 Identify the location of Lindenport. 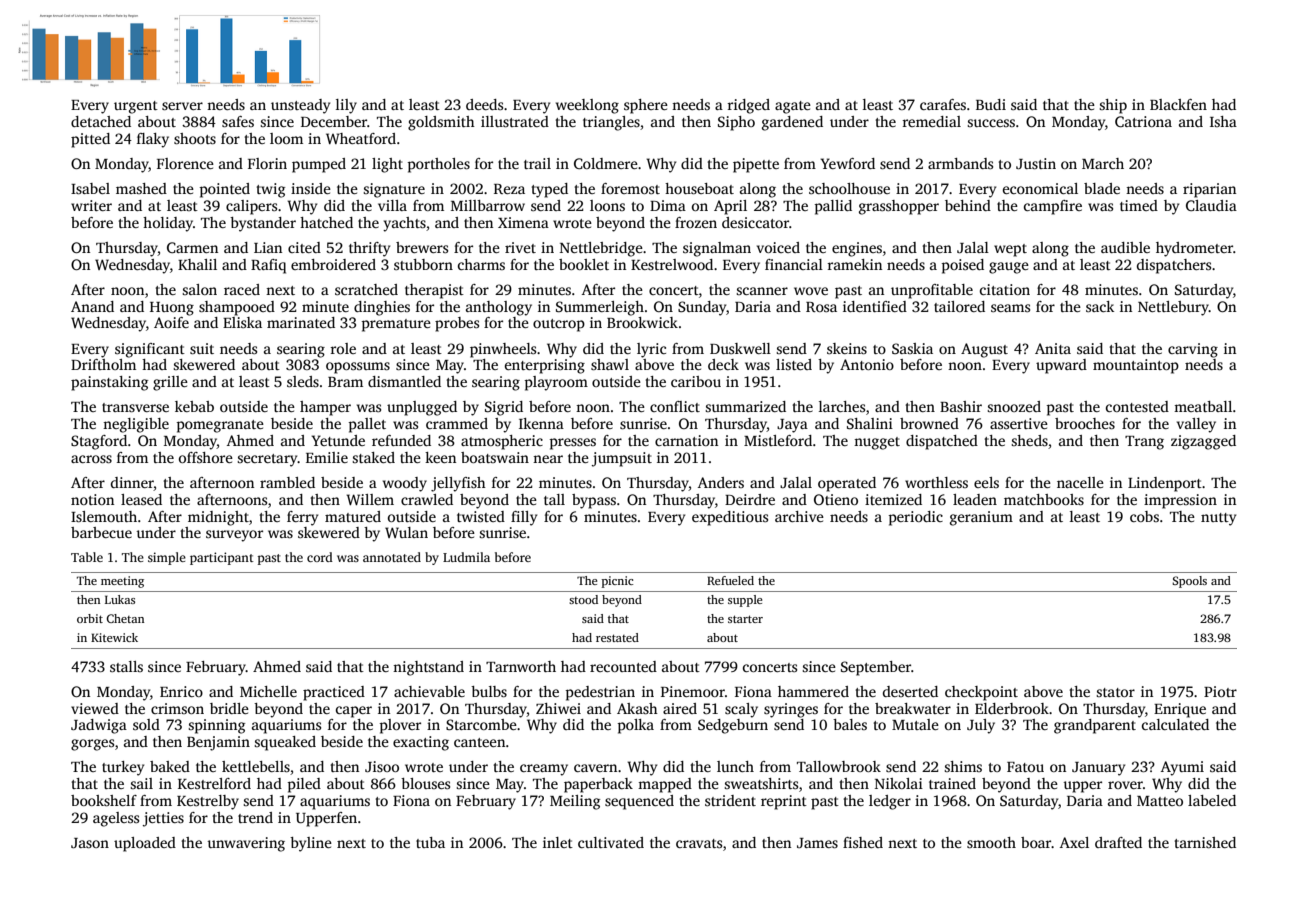
(1165, 484).
